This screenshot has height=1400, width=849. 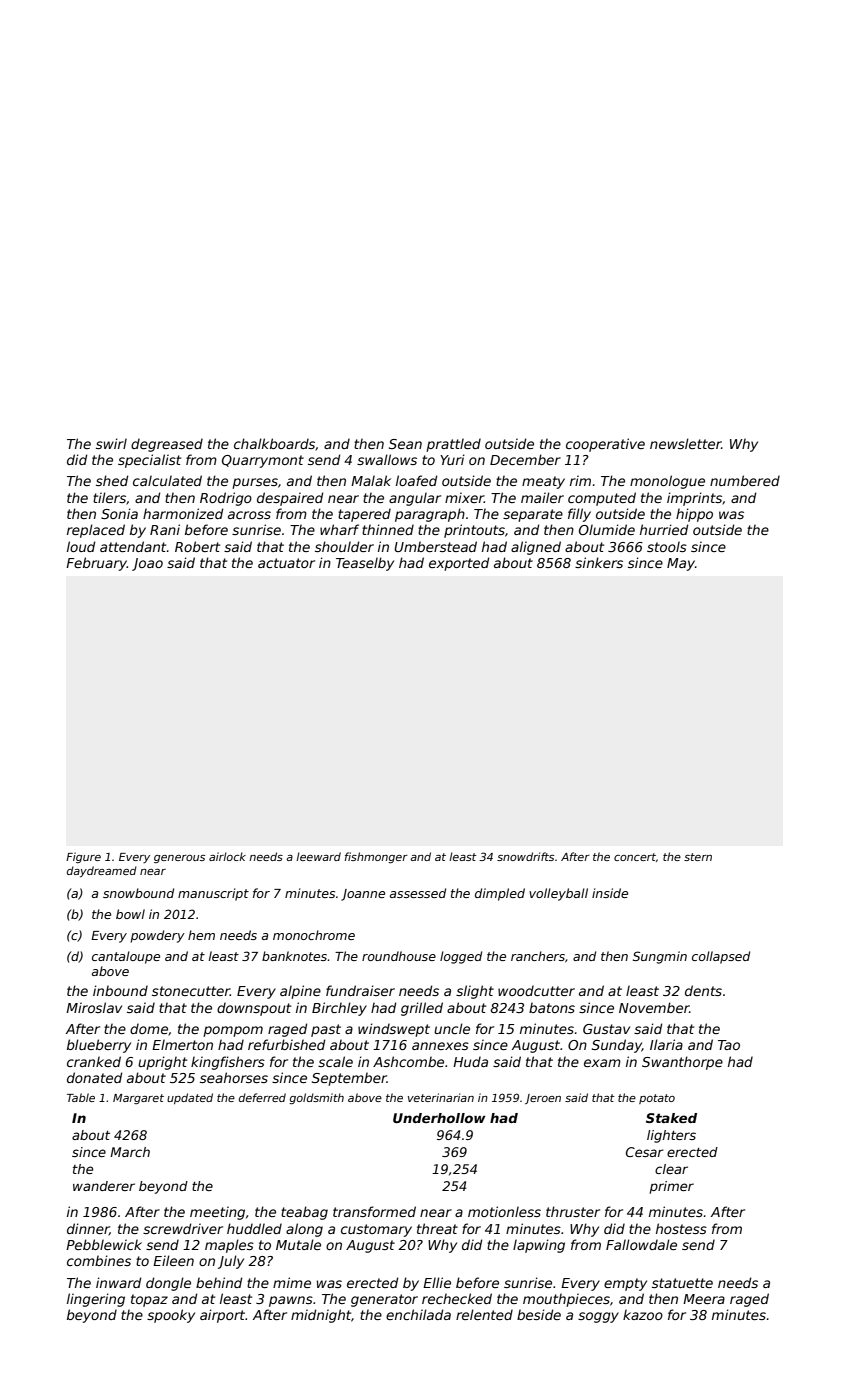 I want to click on inbound, so click(x=120, y=990).
